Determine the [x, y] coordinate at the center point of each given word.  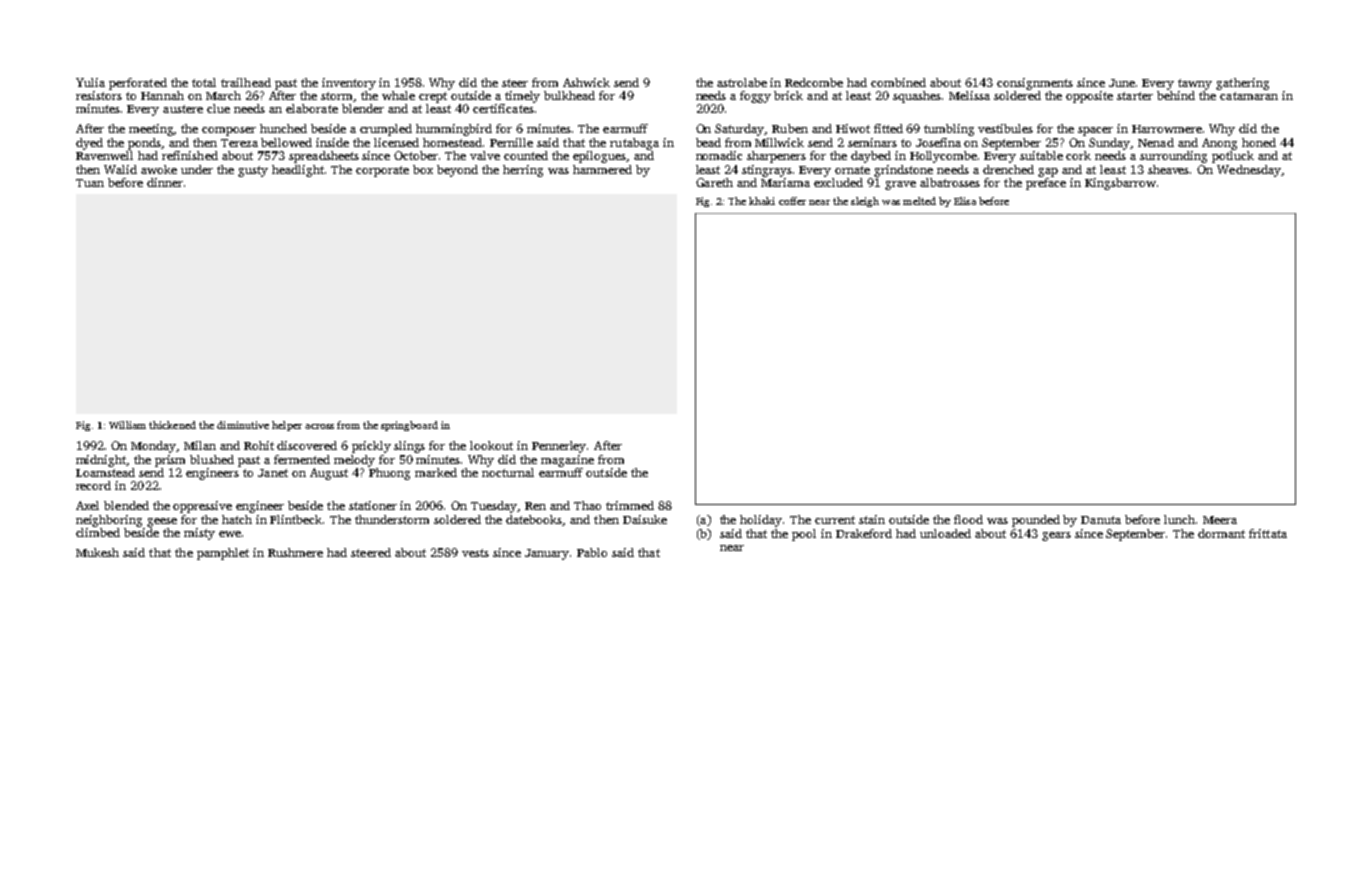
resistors [99, 95]
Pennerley [559, 447]
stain [872, 519]
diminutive [243, 425]
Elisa [965, 201]
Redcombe [814, 82]
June [1122, 83]
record [93, 485]
